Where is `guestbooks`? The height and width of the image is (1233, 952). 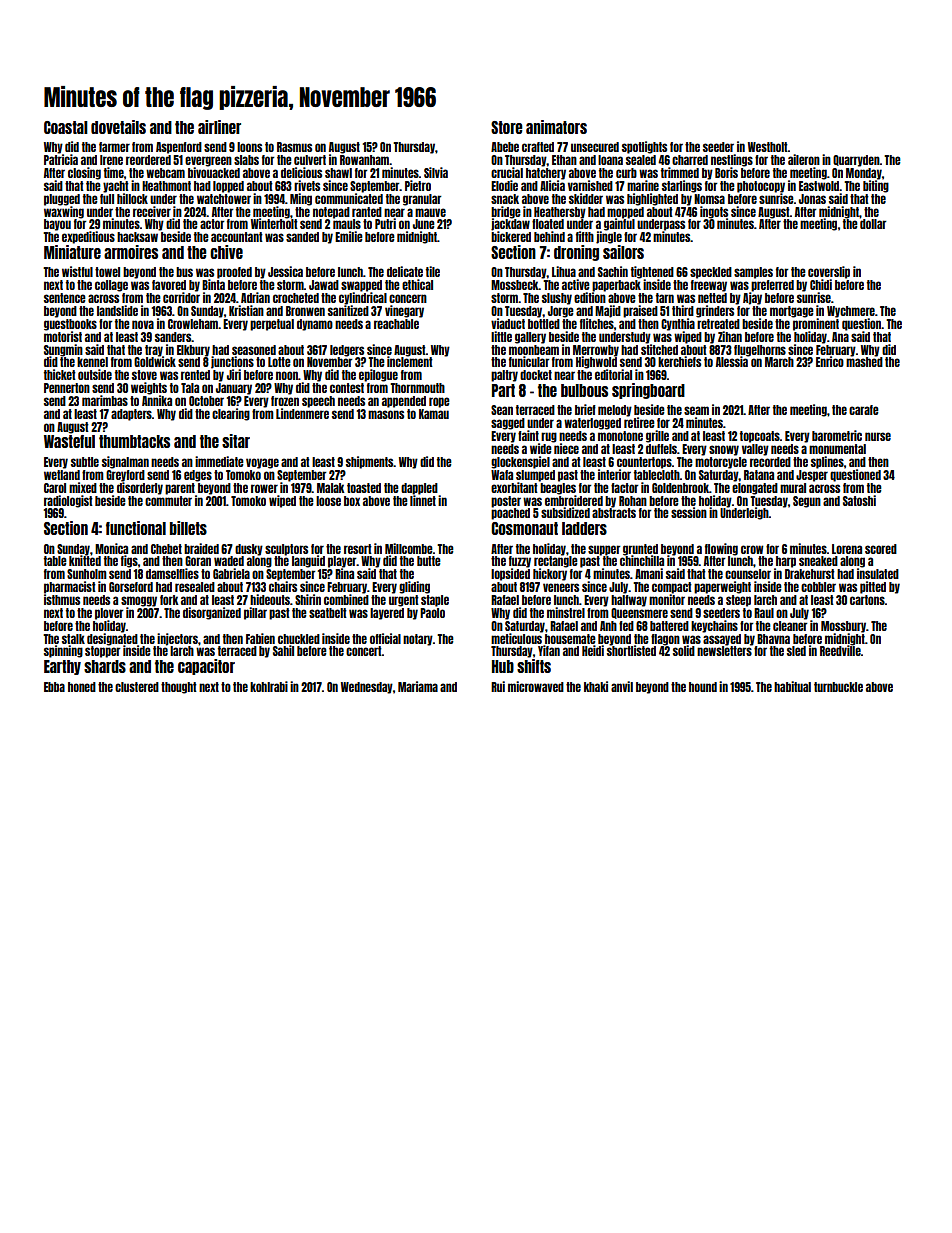
guestbooks is located at coordinates (70, 325).
